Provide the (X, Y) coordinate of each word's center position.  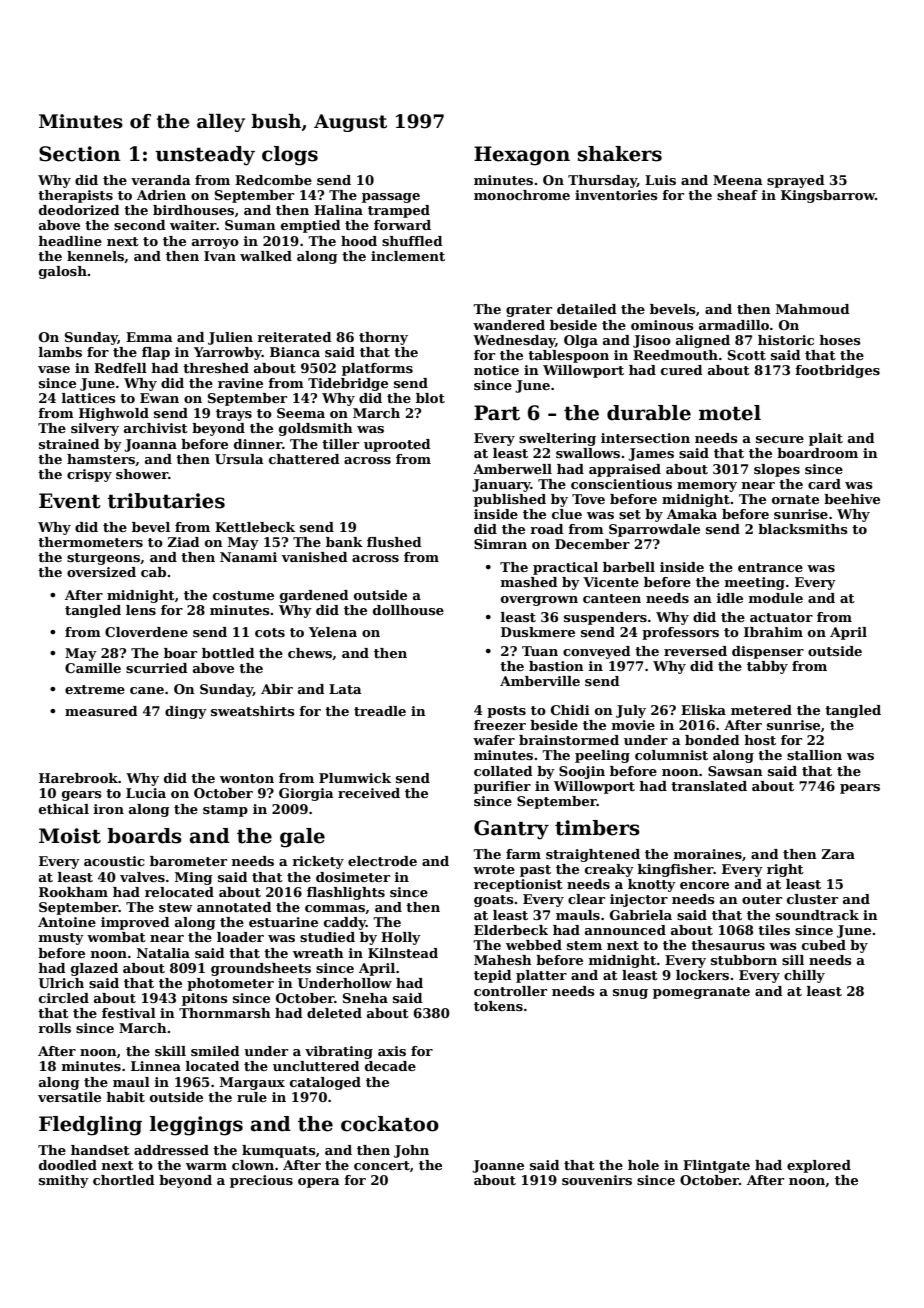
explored (819, 1166)
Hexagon (522, 156)
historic (786, 340)
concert (382, 1165)
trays (234, 415)
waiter (193, 225)
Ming (194, 878)
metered (761, 710)
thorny (383, 338)
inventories (616, 195)
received (369, 793)
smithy (64, 1181)
